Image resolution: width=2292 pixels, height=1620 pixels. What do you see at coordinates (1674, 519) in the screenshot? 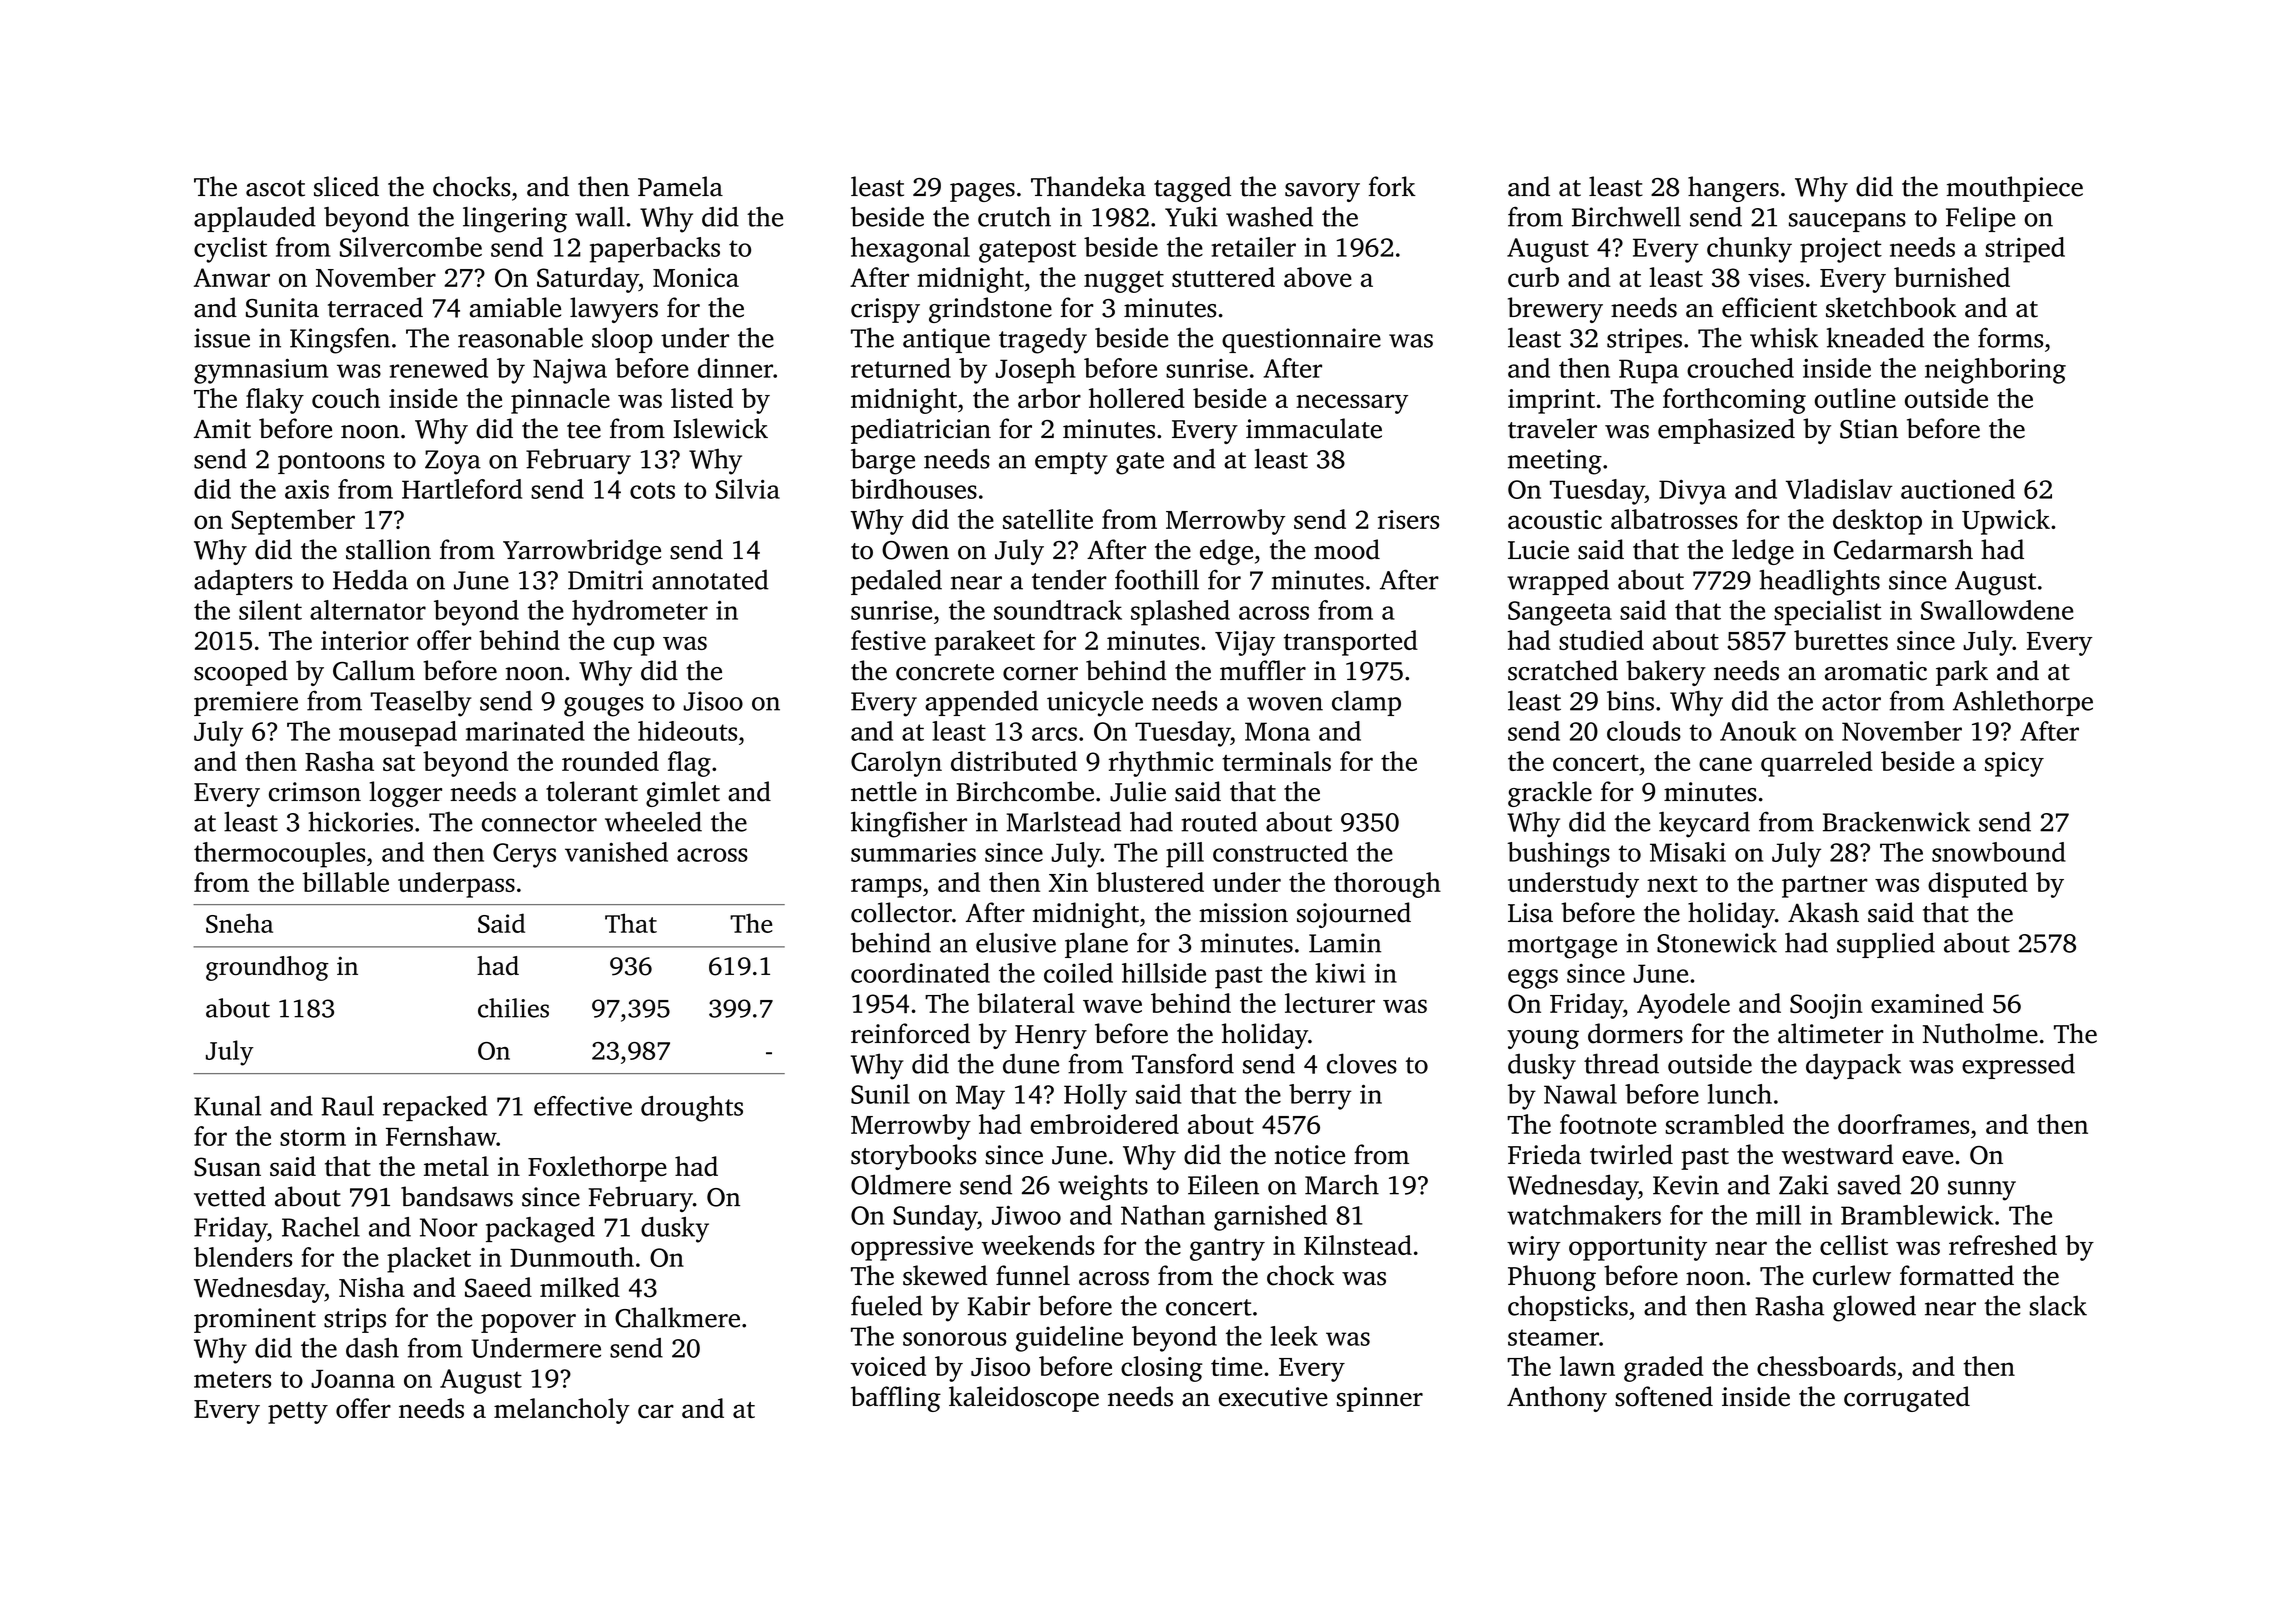
I see `albatrosses` at bounding box center [1674, 519].
